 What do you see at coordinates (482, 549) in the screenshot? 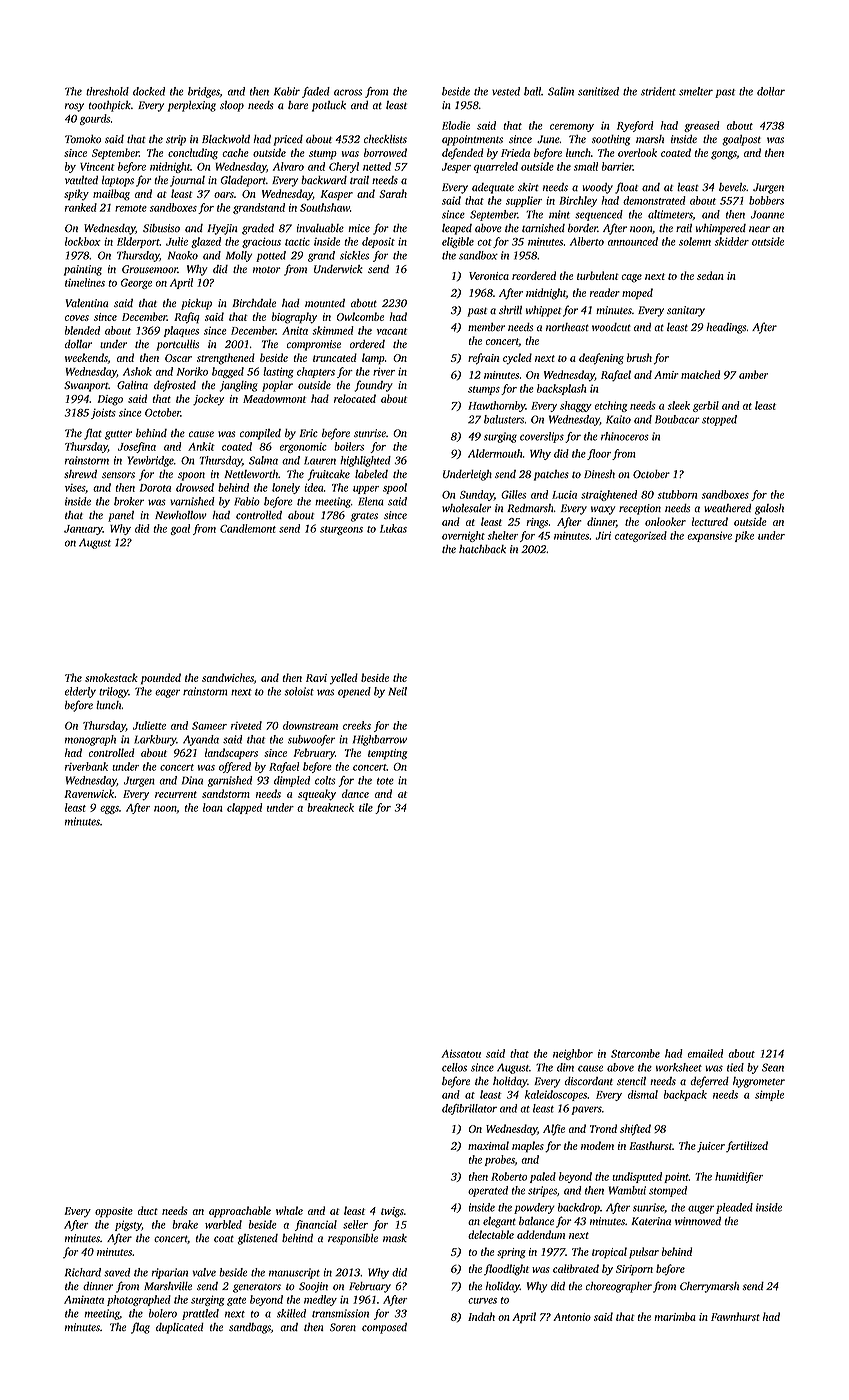
I see `hatchback` at bounding box center [482, 549].
